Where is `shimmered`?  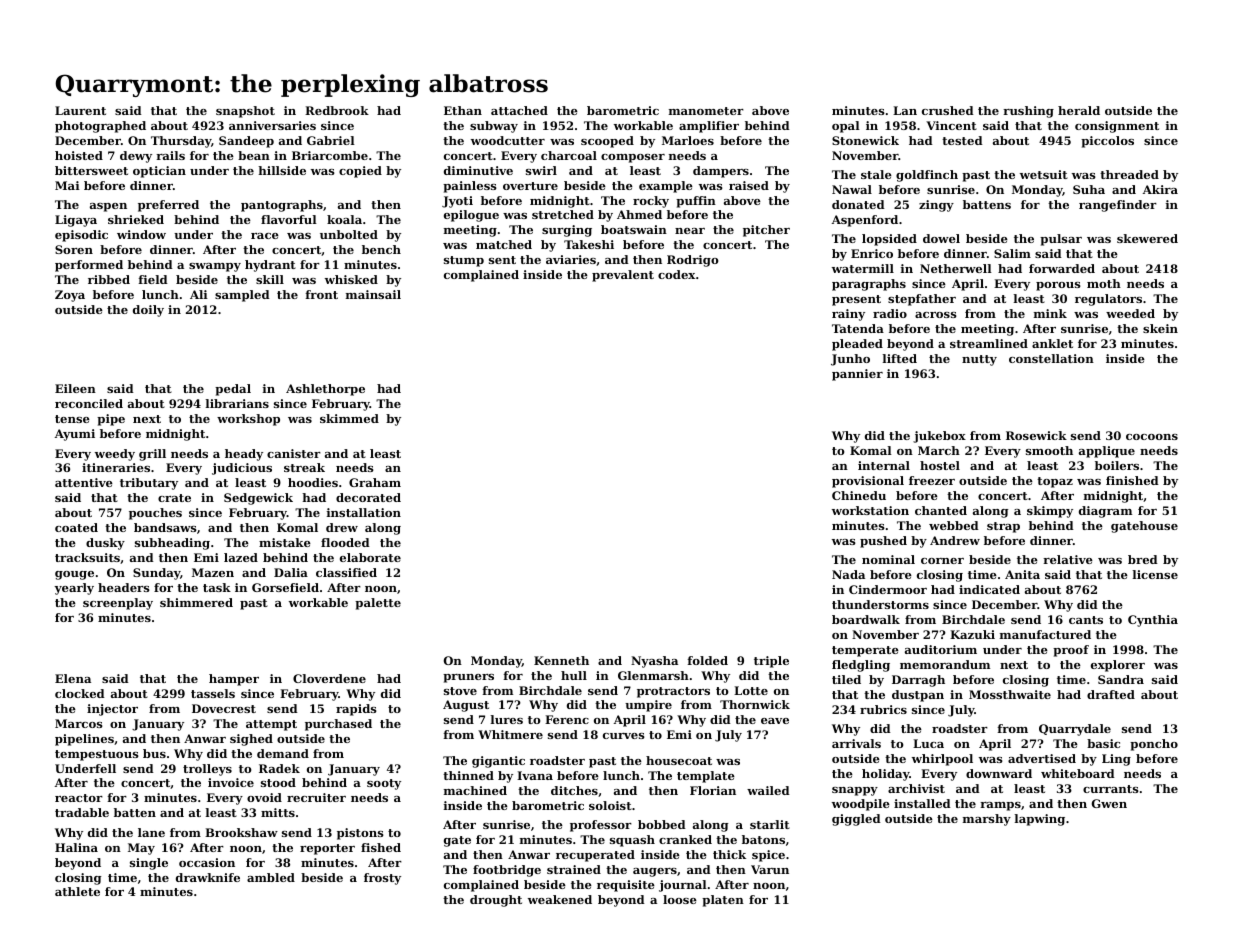 shimmered is located at coordinates (196, 602).
